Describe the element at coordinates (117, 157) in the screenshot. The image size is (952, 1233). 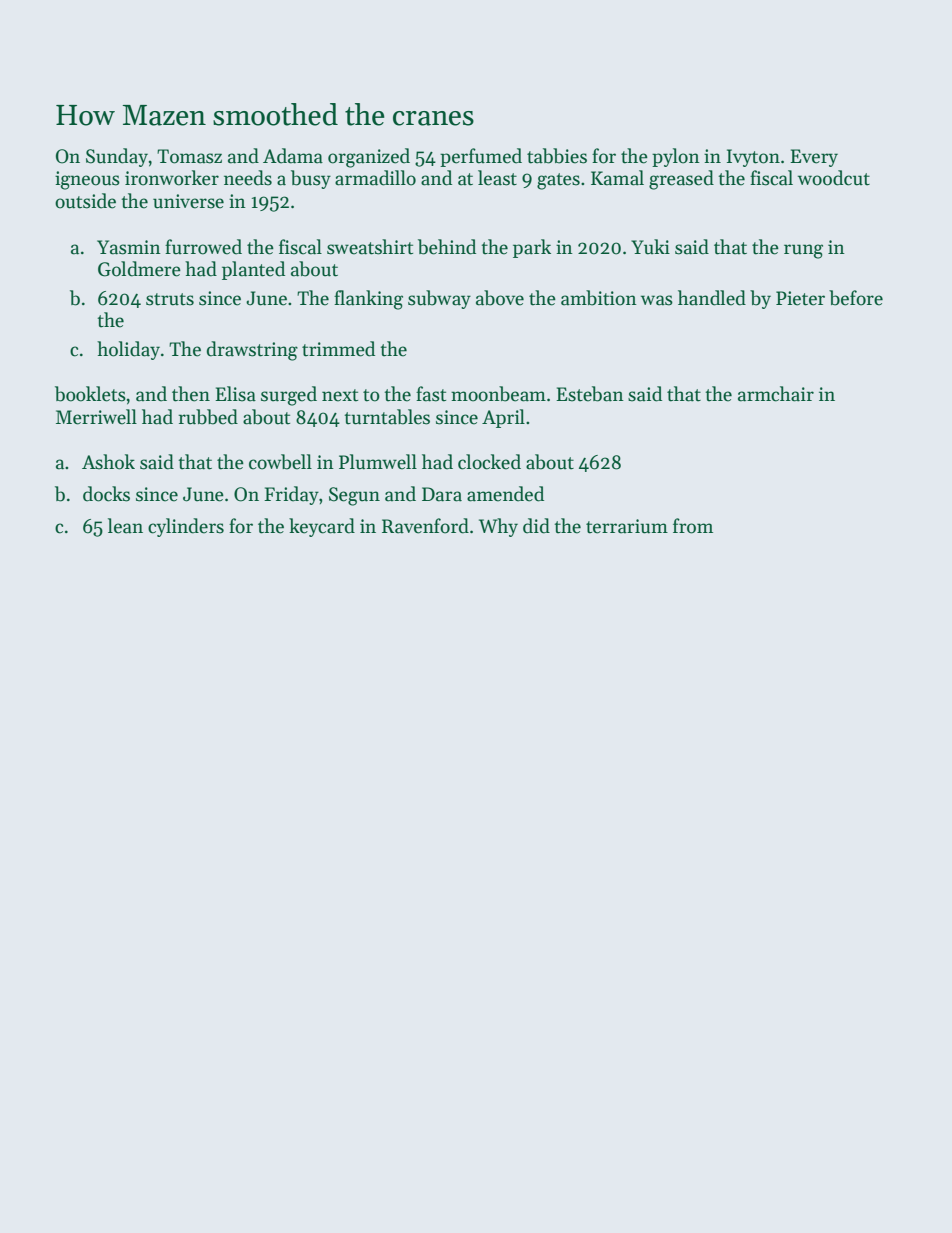
I see `Sunday` at that location.
